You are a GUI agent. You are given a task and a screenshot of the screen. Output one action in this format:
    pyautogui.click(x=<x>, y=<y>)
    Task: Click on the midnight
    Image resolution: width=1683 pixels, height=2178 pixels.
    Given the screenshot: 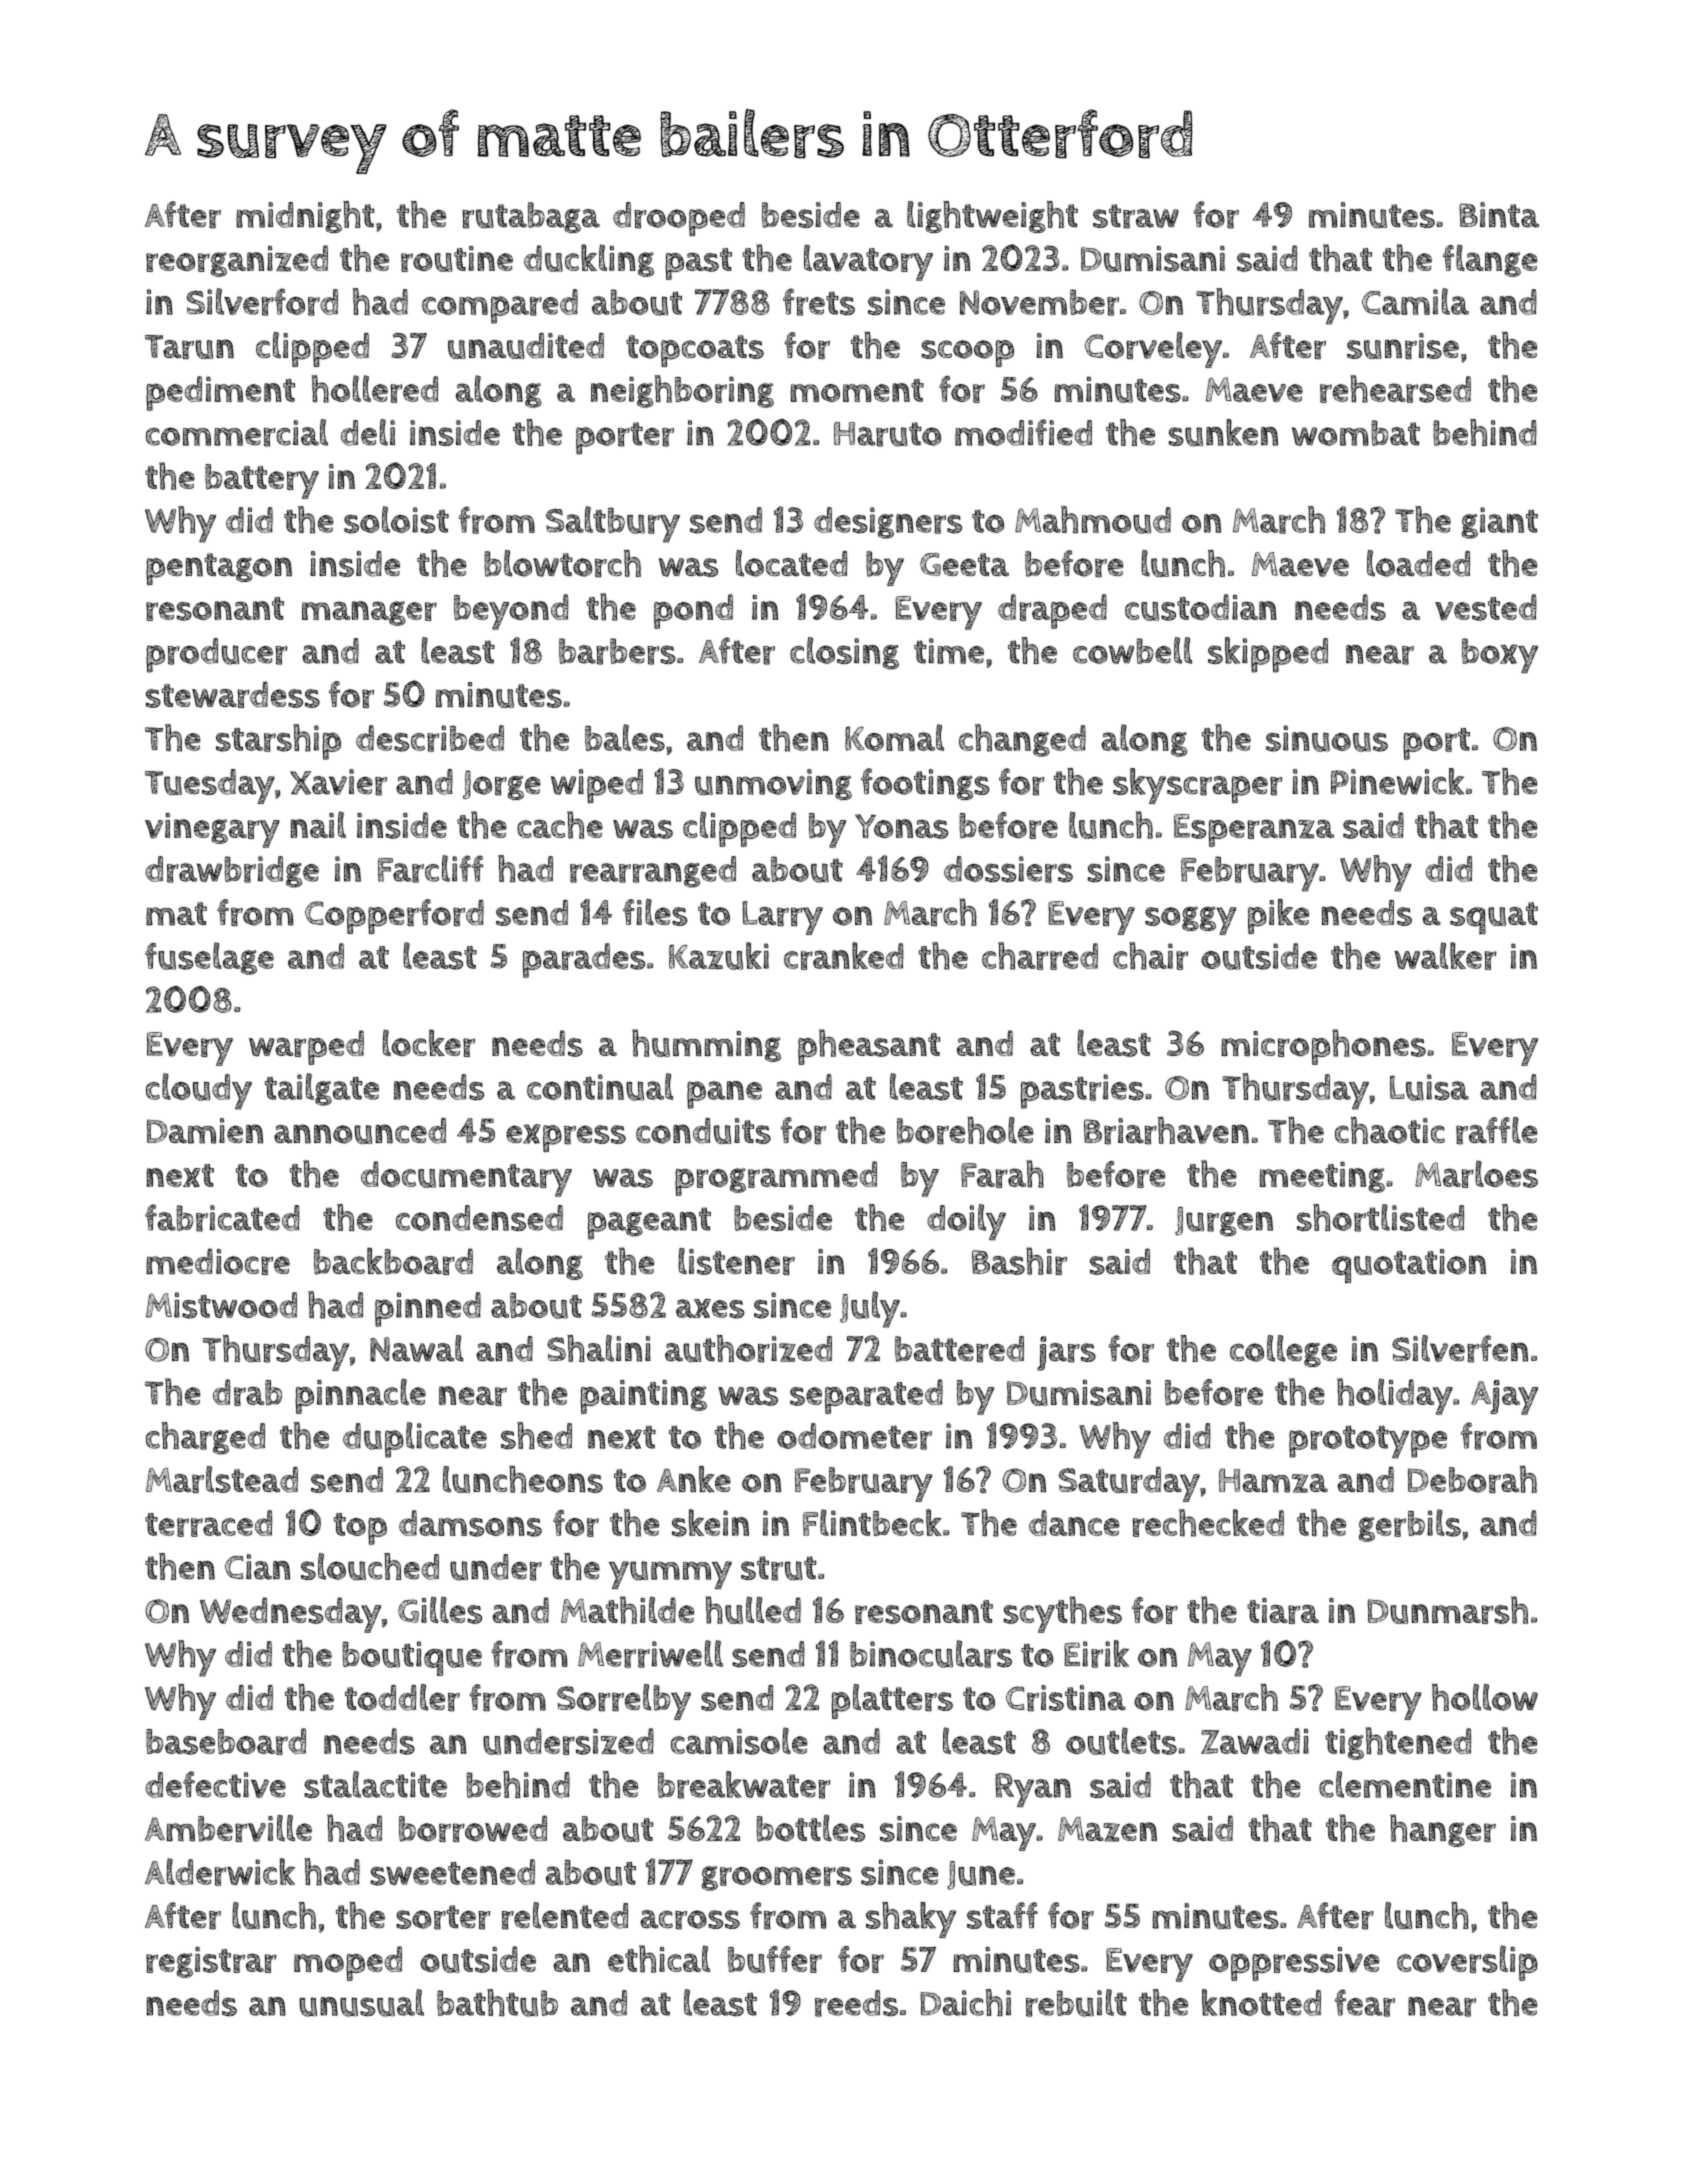 What is the action you would take?
    pyautogui.click(x=305, y=217)
